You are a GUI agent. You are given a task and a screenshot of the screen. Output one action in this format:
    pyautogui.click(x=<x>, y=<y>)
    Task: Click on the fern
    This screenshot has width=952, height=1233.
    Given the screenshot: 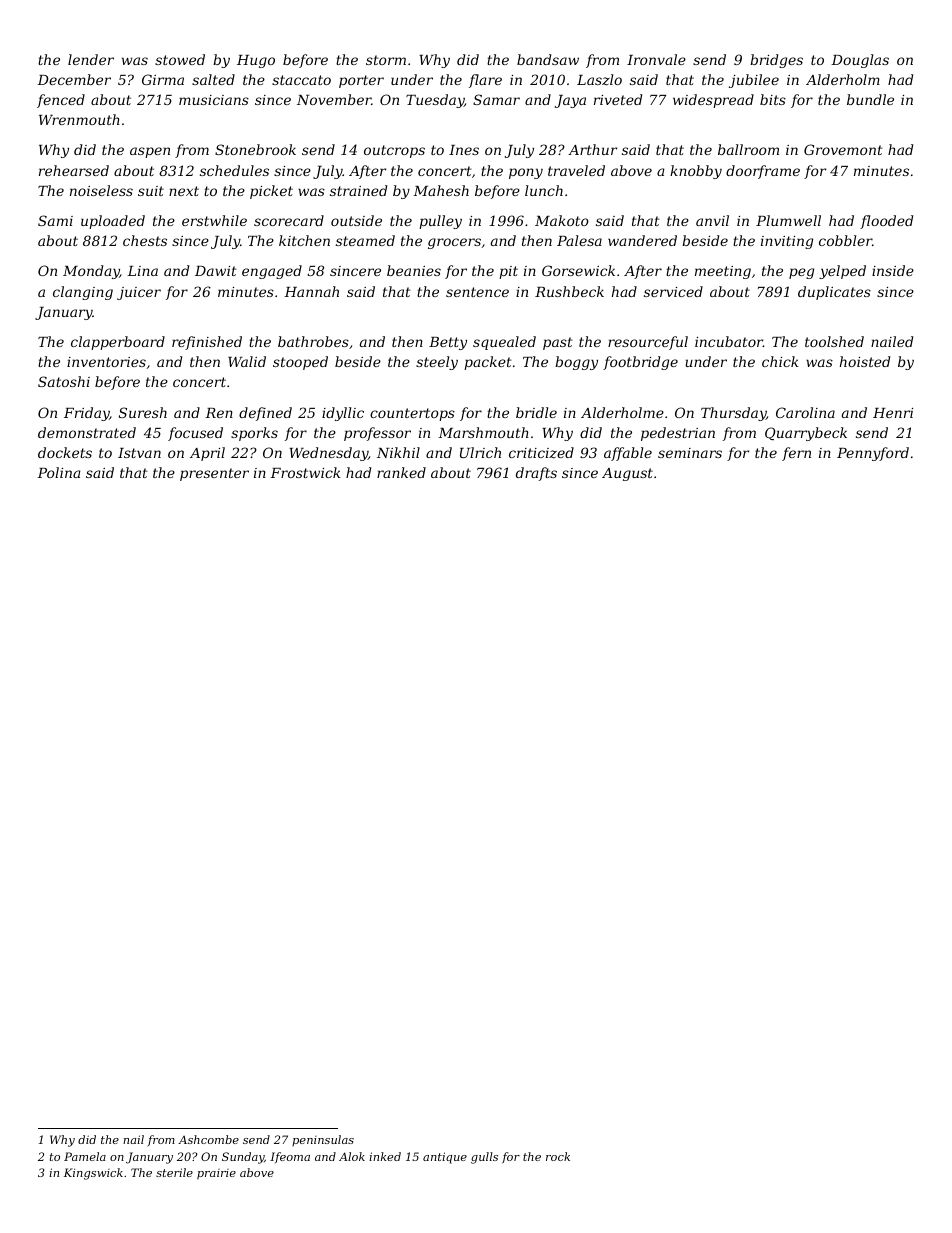 What is the action you would take?
    pyautogui.click(x=796, y=454)
